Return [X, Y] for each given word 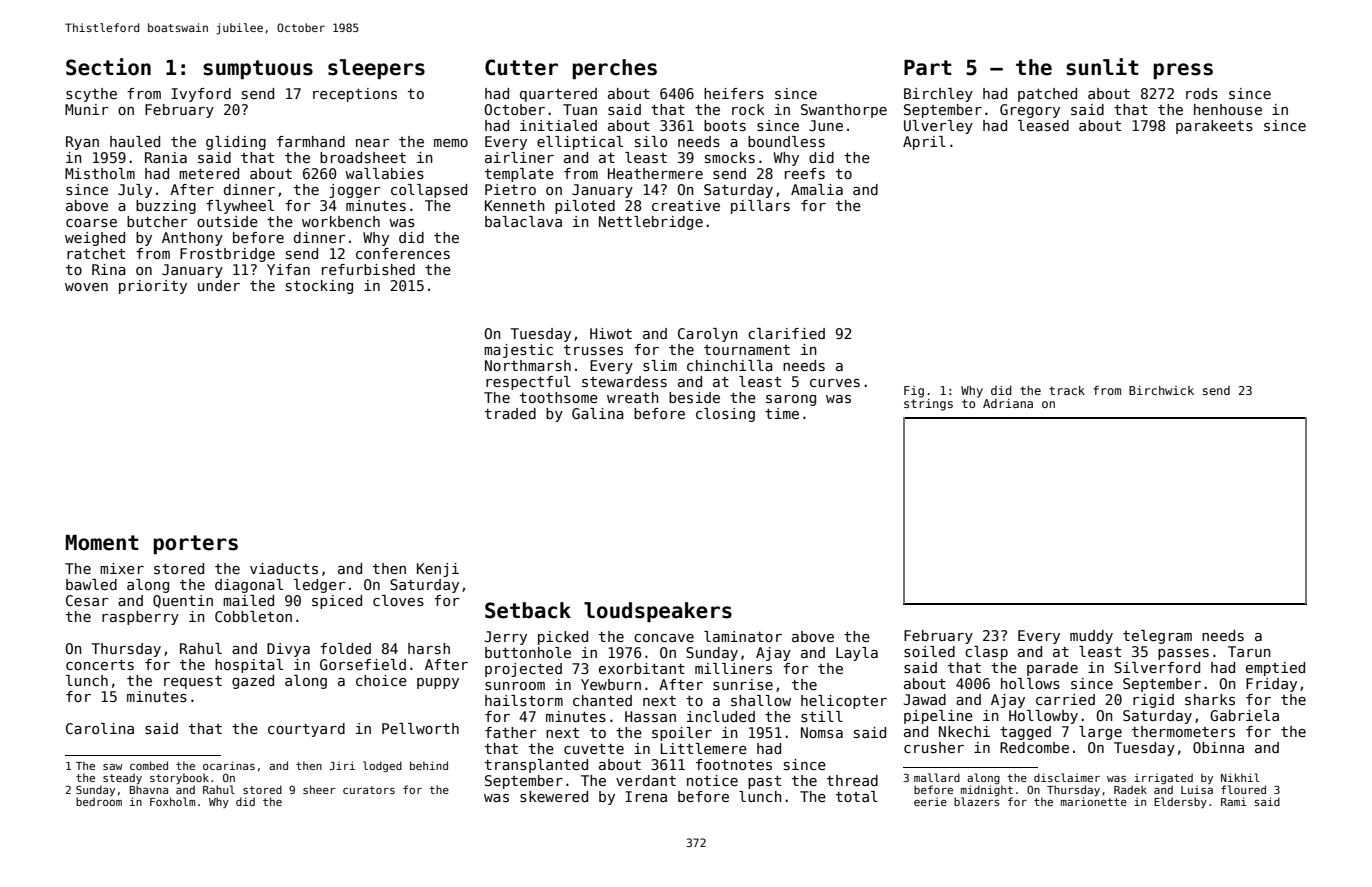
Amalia [817, 189]
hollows [1030, 683]
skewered [554, 796]
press [1183, 71]
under [219, 285]
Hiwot [611, 333]
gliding [236, 143]
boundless [786, 141]
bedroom [99, 801]
